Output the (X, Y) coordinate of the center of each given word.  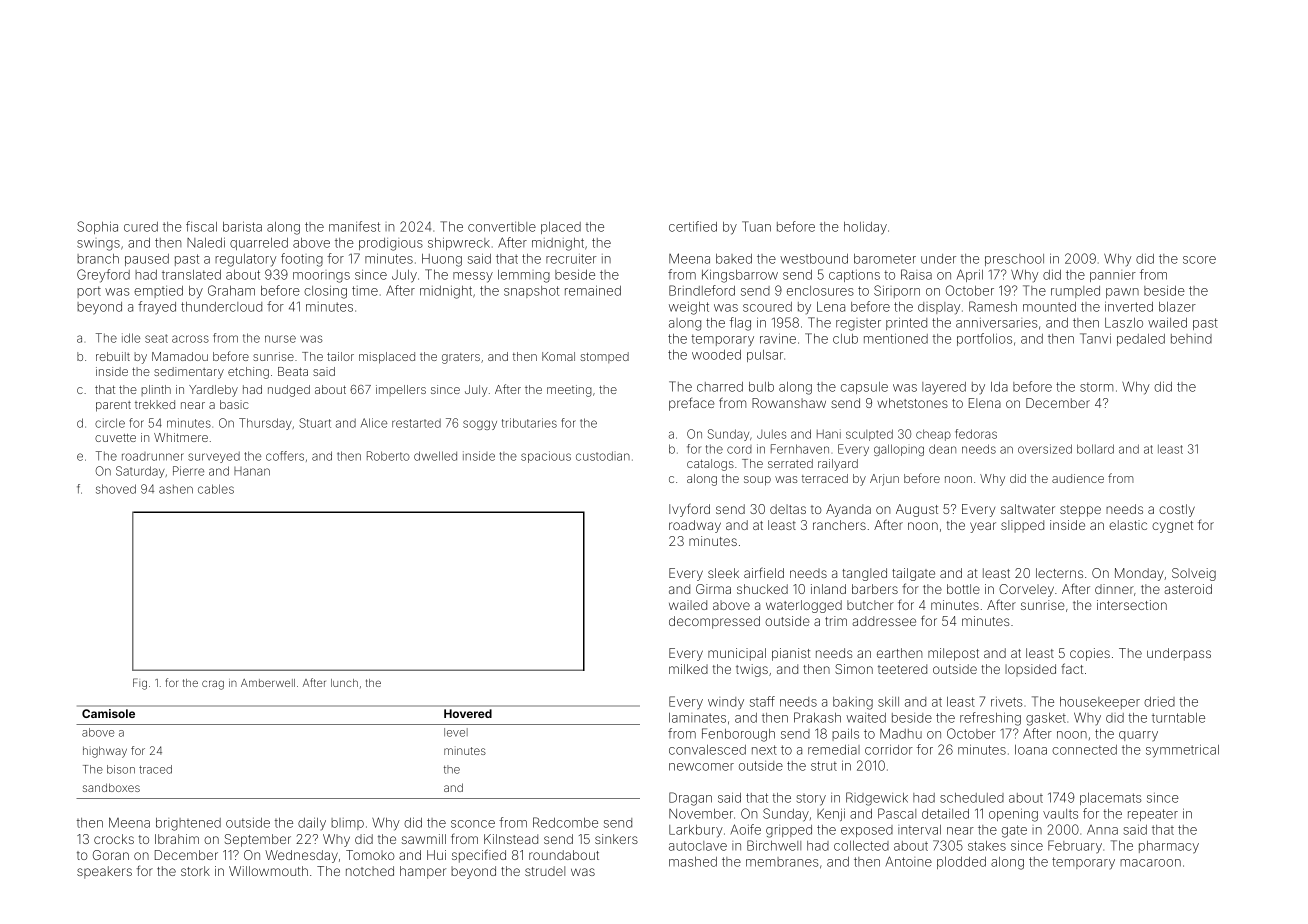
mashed (693, 862)
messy (473, 277)
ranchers (839, 525)
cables (216, 489)
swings (98, 245)
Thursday (265, 424)
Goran (111, 855)
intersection (1132, 605)
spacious (546, 457)
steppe (1080, 511)
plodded (961, 863)
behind (1191, 339)
